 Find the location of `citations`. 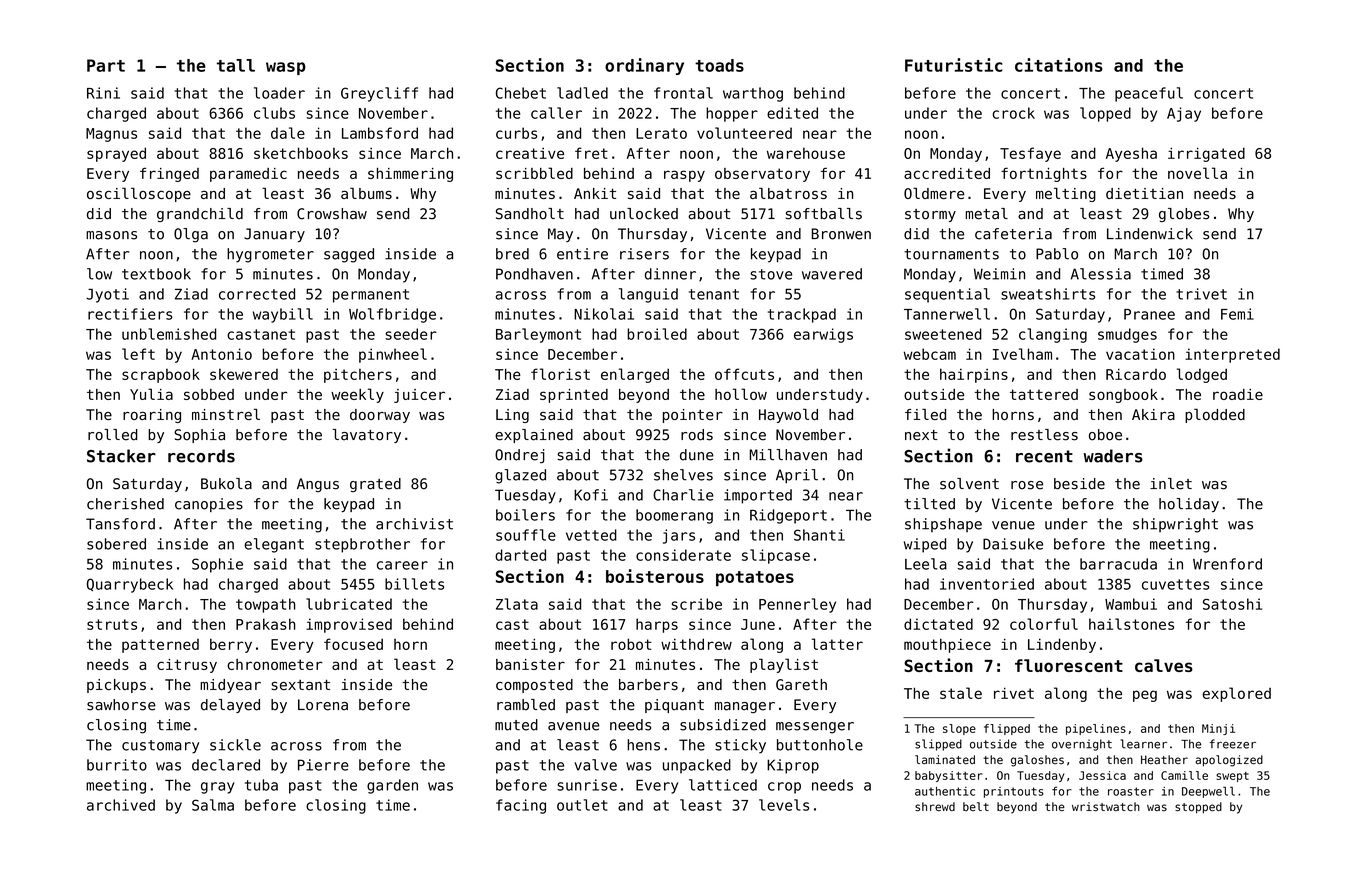

citations is located at coordinates (1059, 65).
